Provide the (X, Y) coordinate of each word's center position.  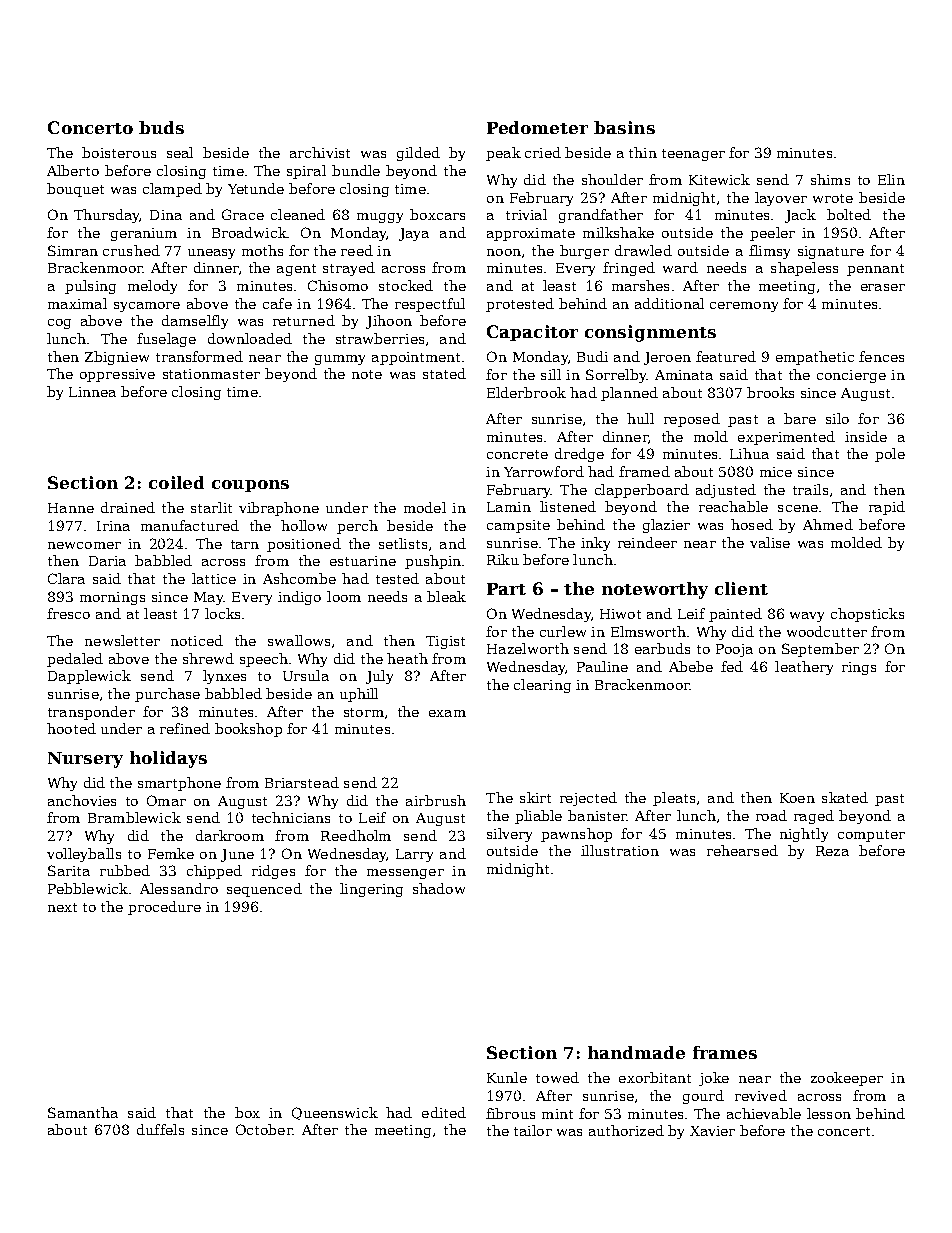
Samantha (83, 1112)
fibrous (510, 1113)
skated (845, 797)
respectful (430, 305)
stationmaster (211, 374)
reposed (692, 420)
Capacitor (532, 333)
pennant (875, 270)
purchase (167, 695)
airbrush (436, 800)
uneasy (211, 254)
